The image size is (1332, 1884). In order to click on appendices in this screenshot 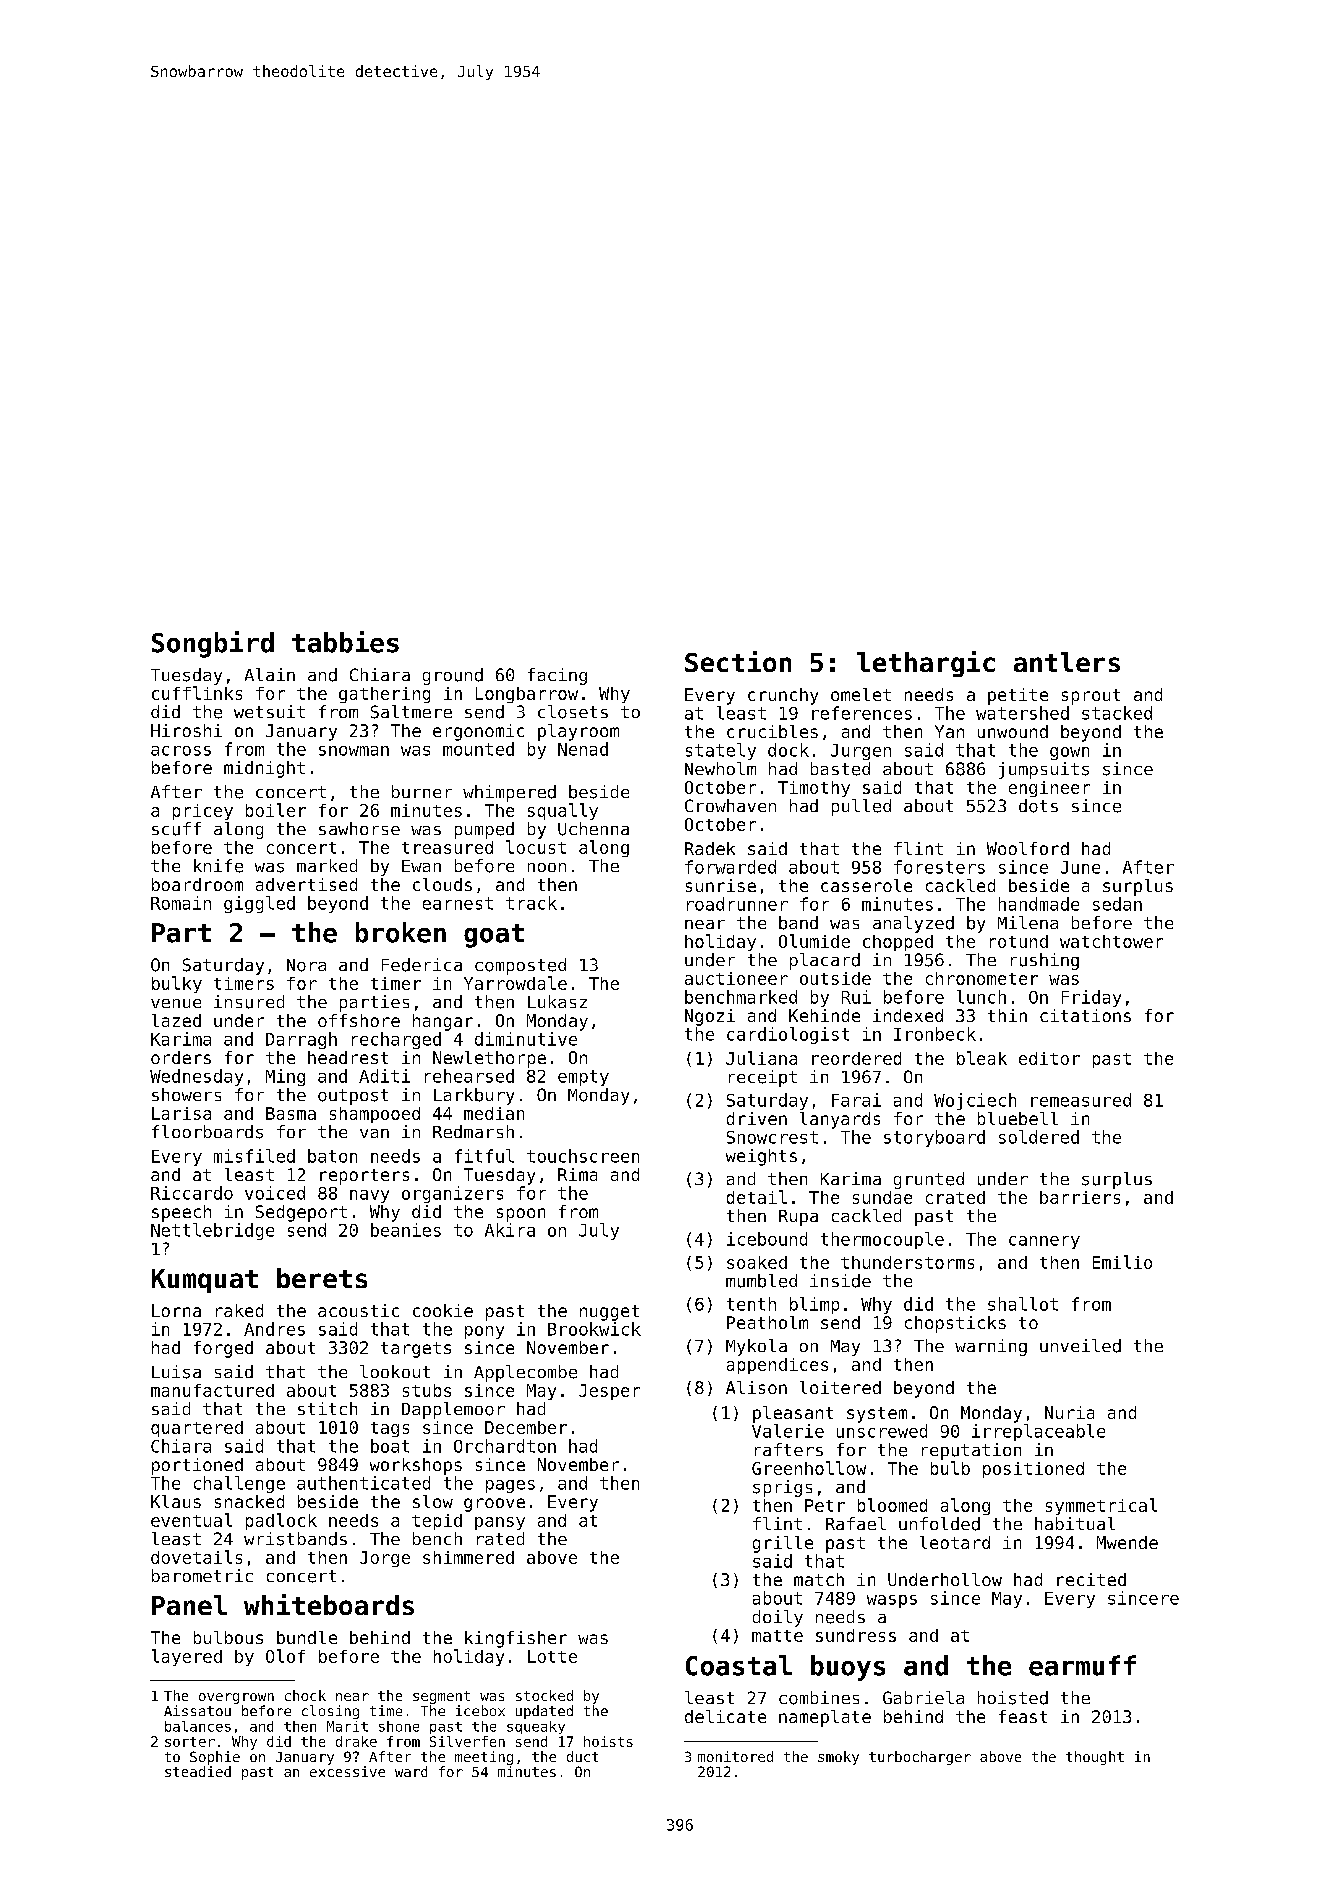, I will do `click(777, 1366)`.
